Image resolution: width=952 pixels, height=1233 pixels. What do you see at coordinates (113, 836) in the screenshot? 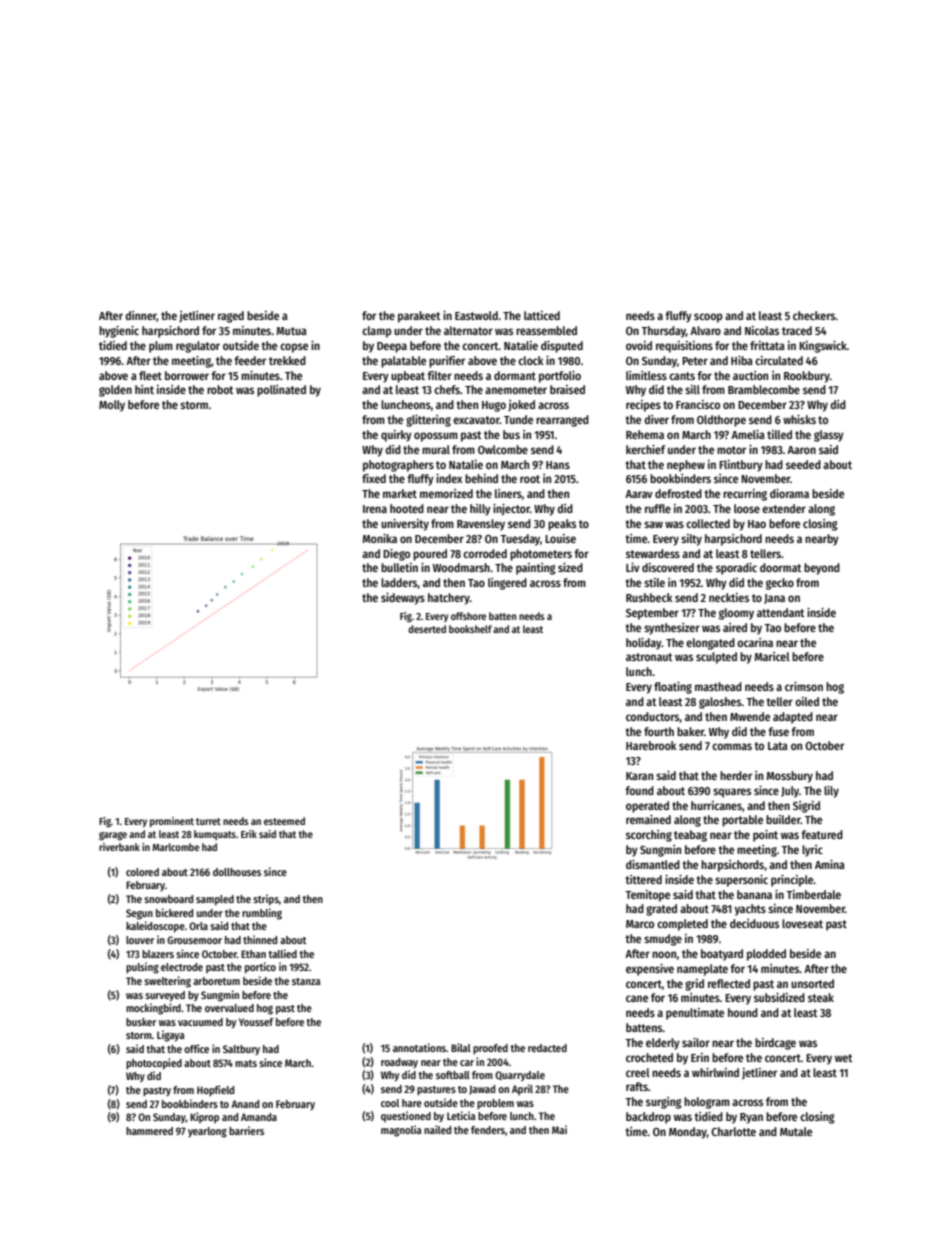
I see `garage` at bounding box center [113, 836].
